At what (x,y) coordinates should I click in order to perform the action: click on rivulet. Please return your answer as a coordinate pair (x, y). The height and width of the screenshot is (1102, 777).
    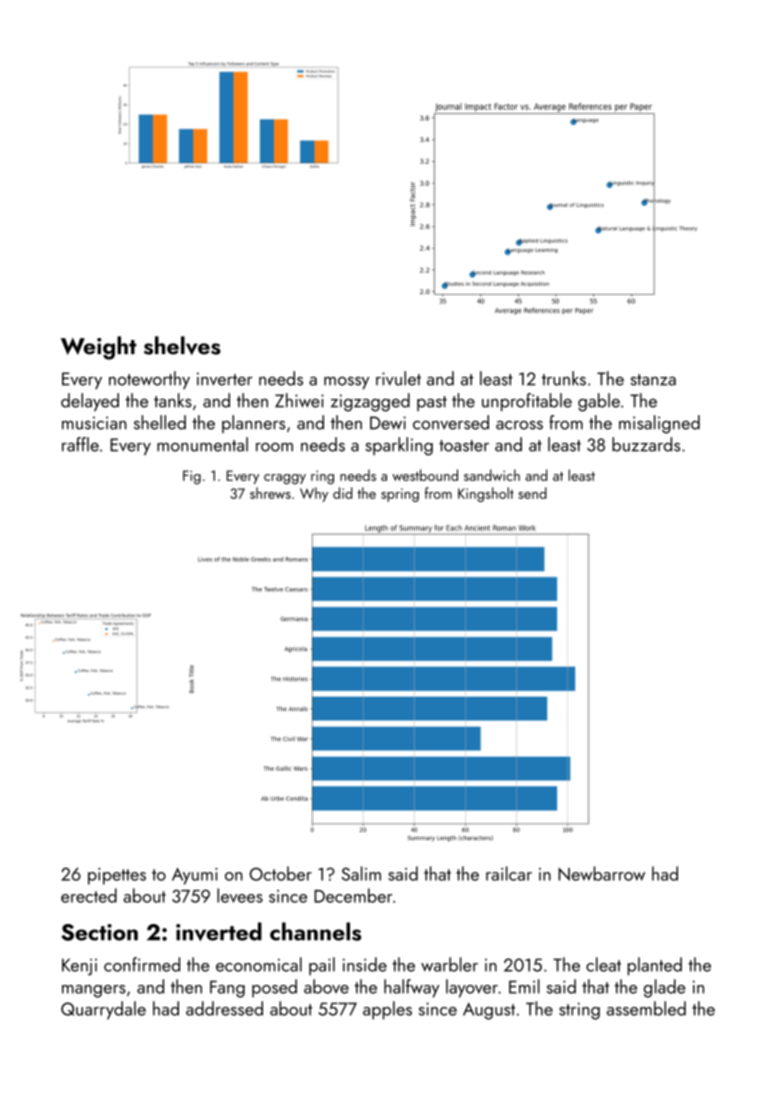
    Looking at the image, I should click on (398, 378).
